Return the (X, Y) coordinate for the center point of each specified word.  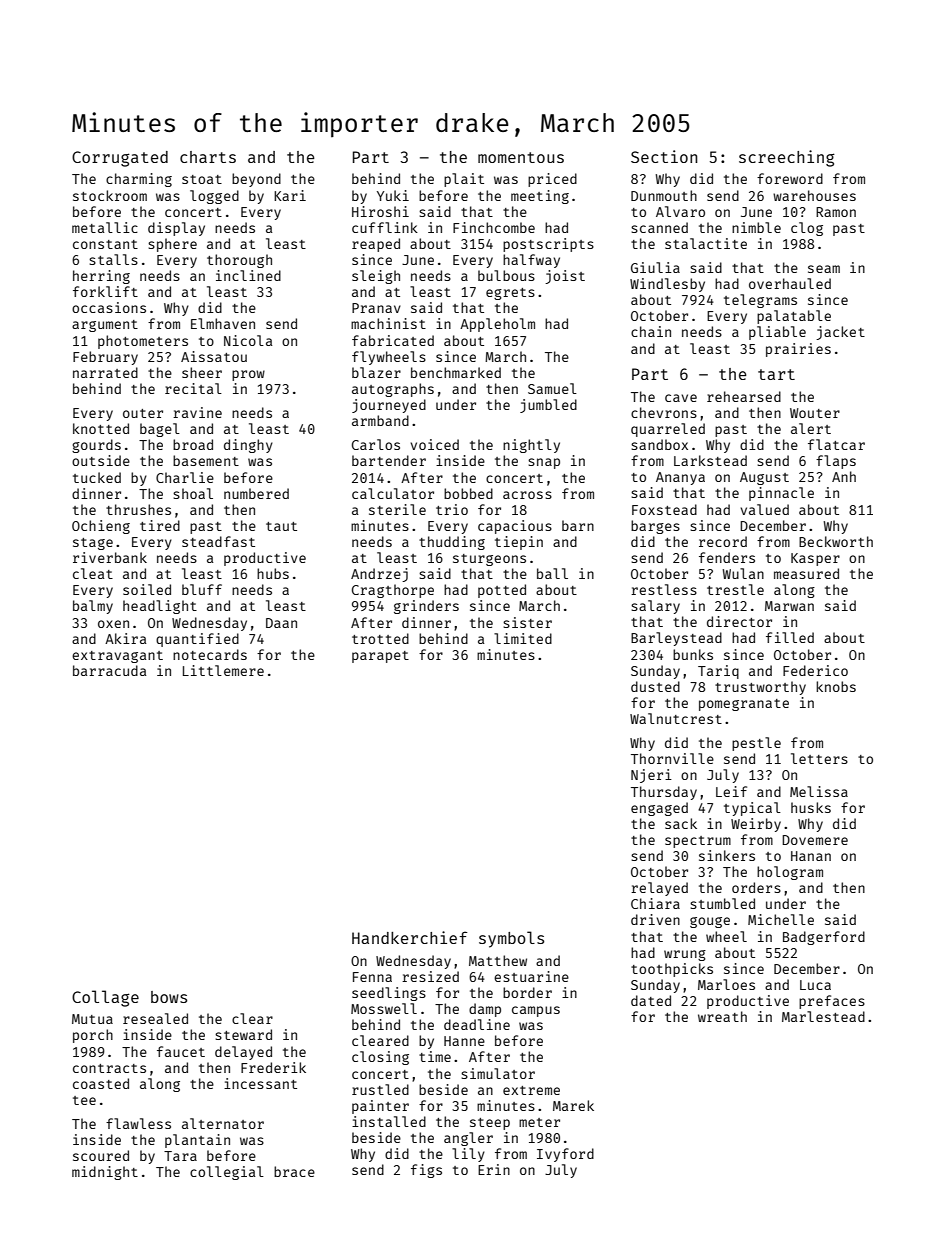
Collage (105, 998)
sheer (202, 372)
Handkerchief (409, 937)
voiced (434, 444)
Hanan (811, 856)
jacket (840, 333)
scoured (101, 1155)
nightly (531, 446)
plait (464, 180)
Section (664, 156)
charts (208, 157)
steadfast (218, 541)
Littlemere (223, 670)
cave (681, 398)
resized (430, 976)
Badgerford (824, 938)
